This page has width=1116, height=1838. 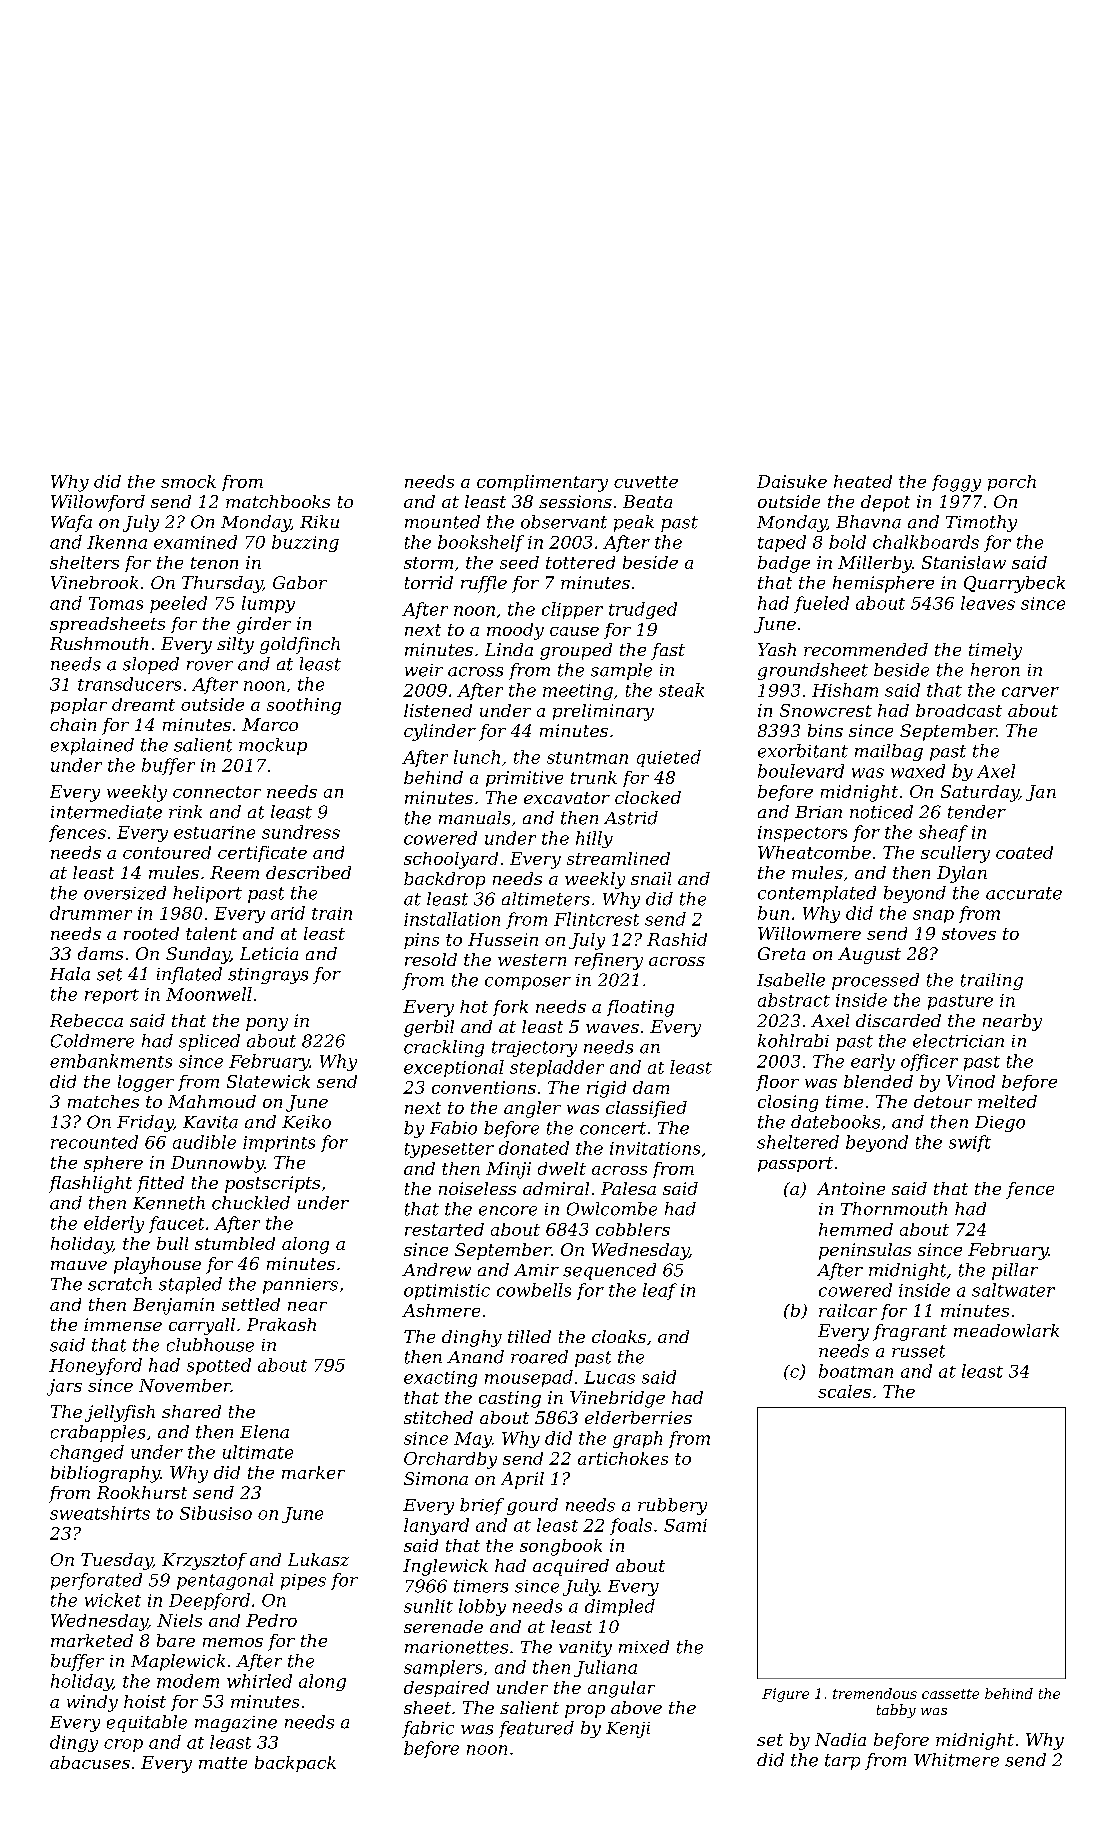 I want to click on panniers, so click(x=300, y=1286).
